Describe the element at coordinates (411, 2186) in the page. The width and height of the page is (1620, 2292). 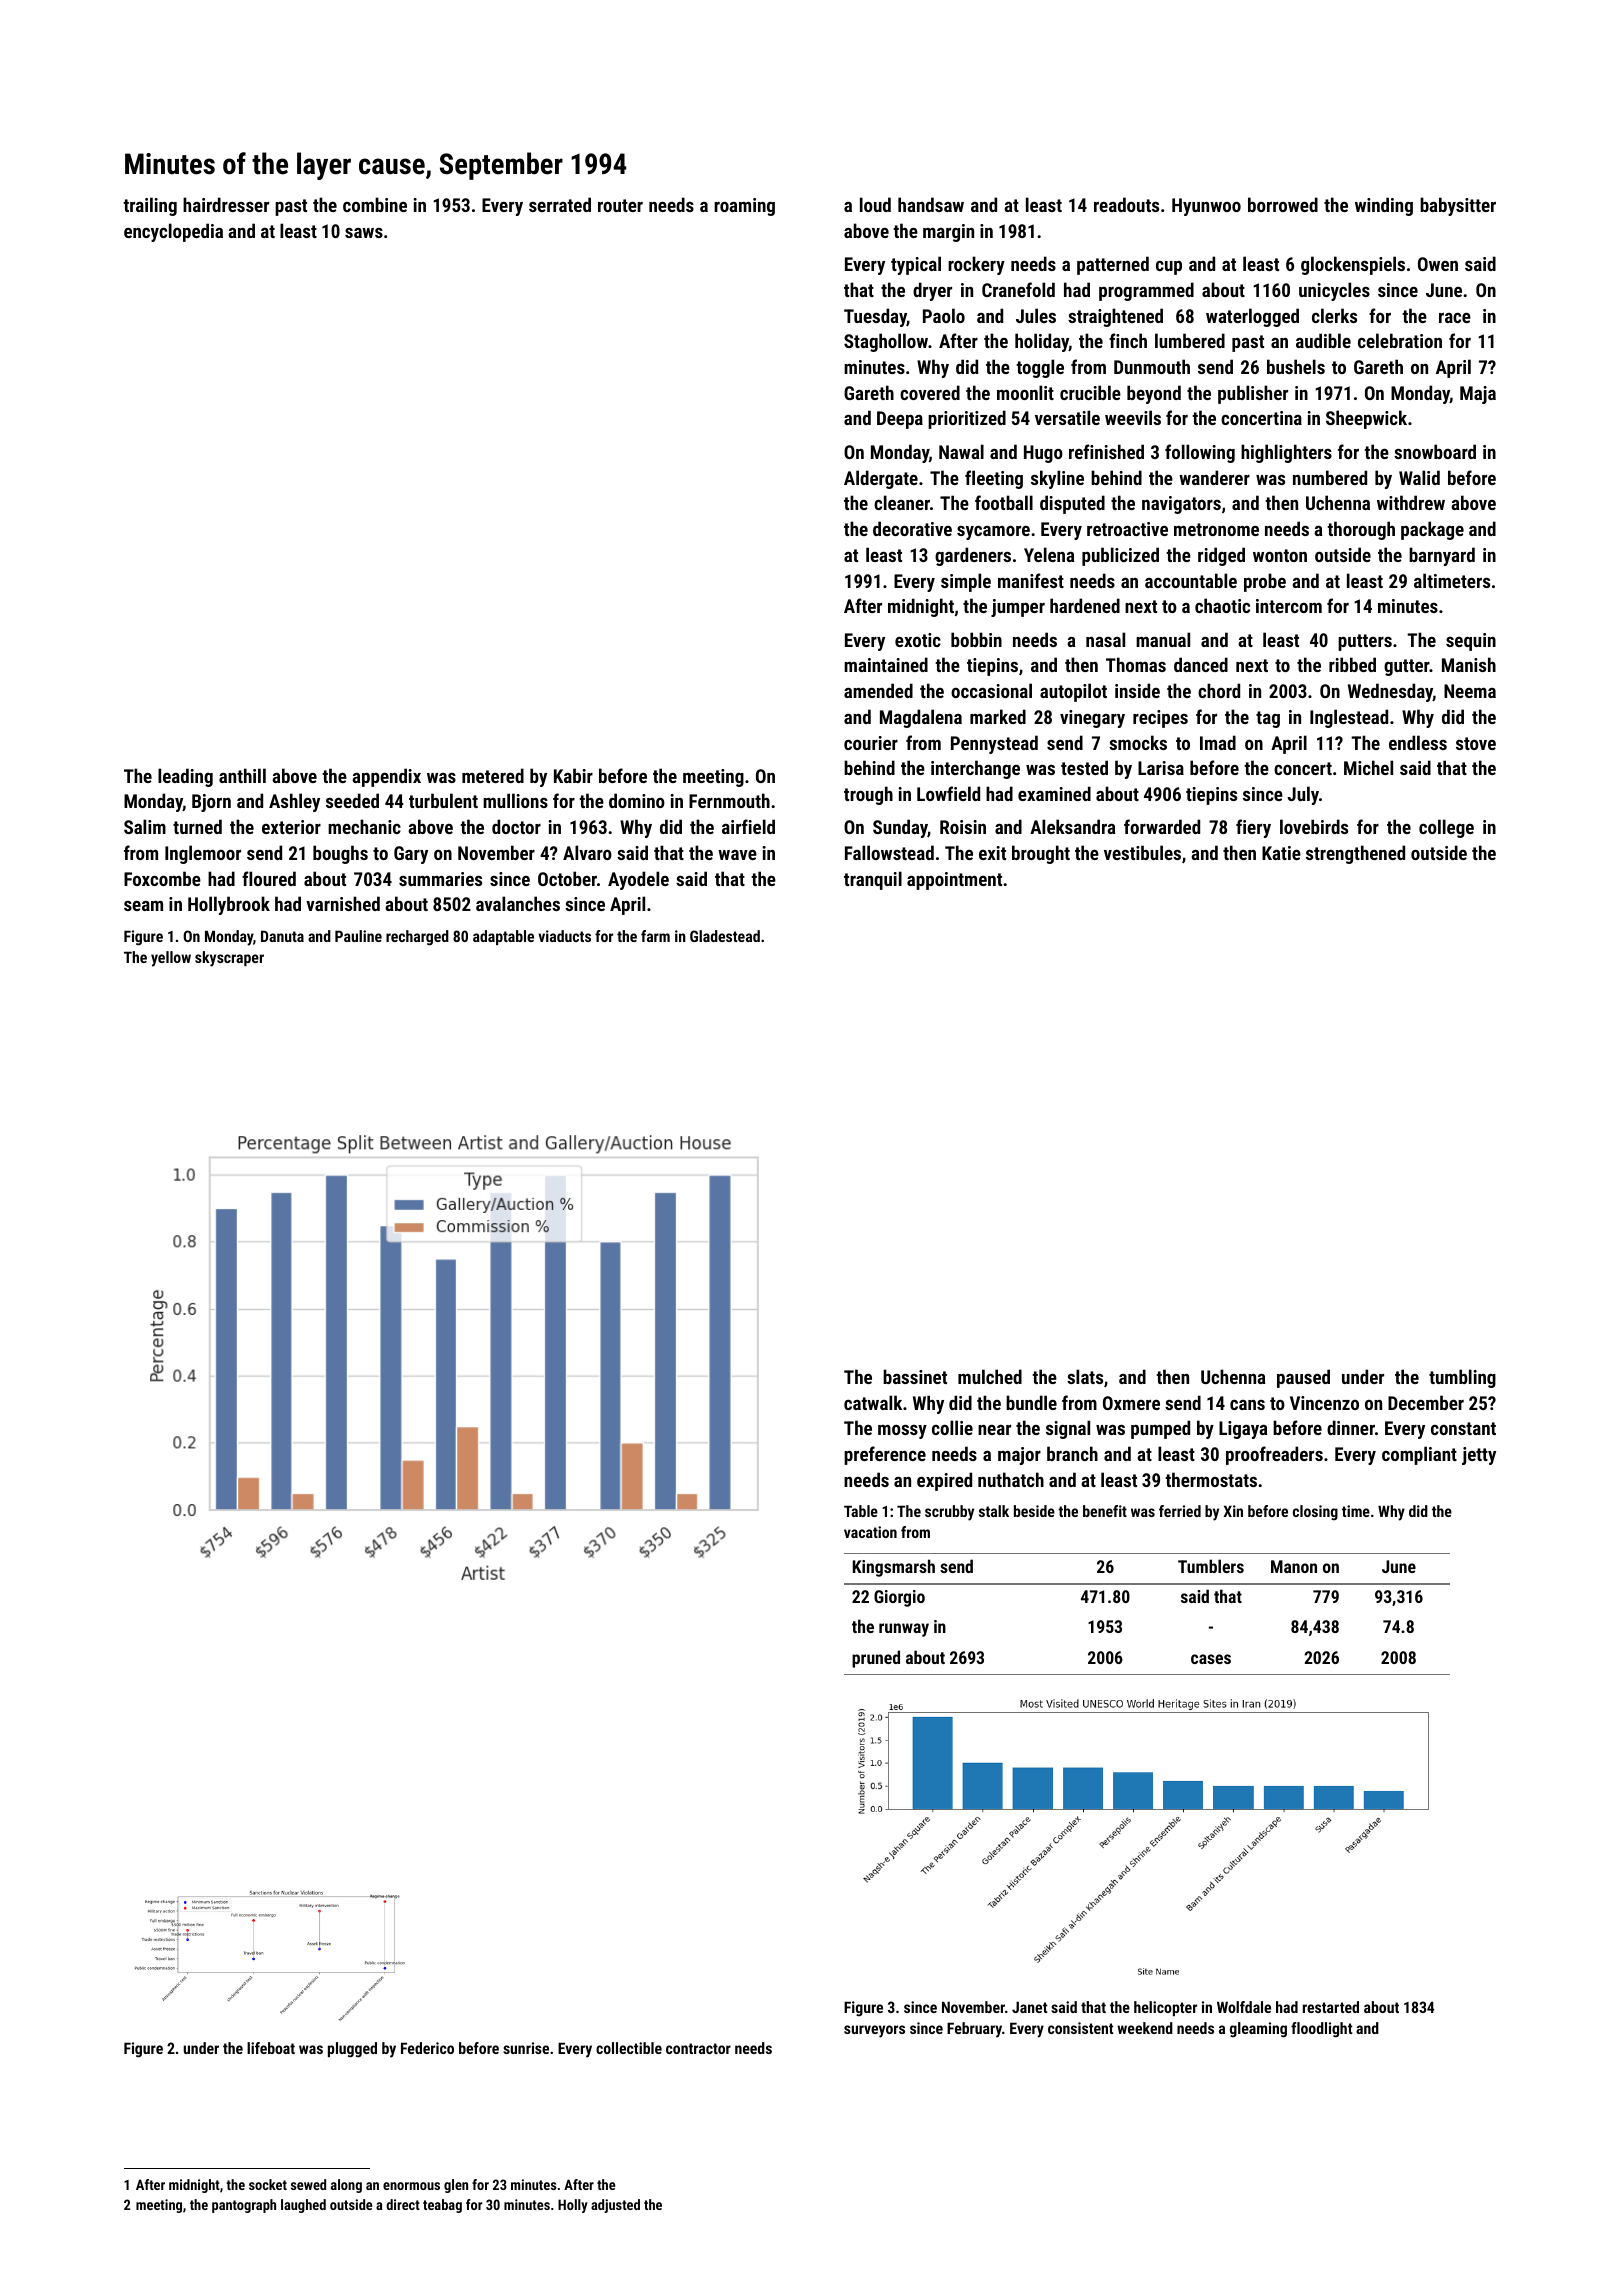
I see `enormous` at that location.
